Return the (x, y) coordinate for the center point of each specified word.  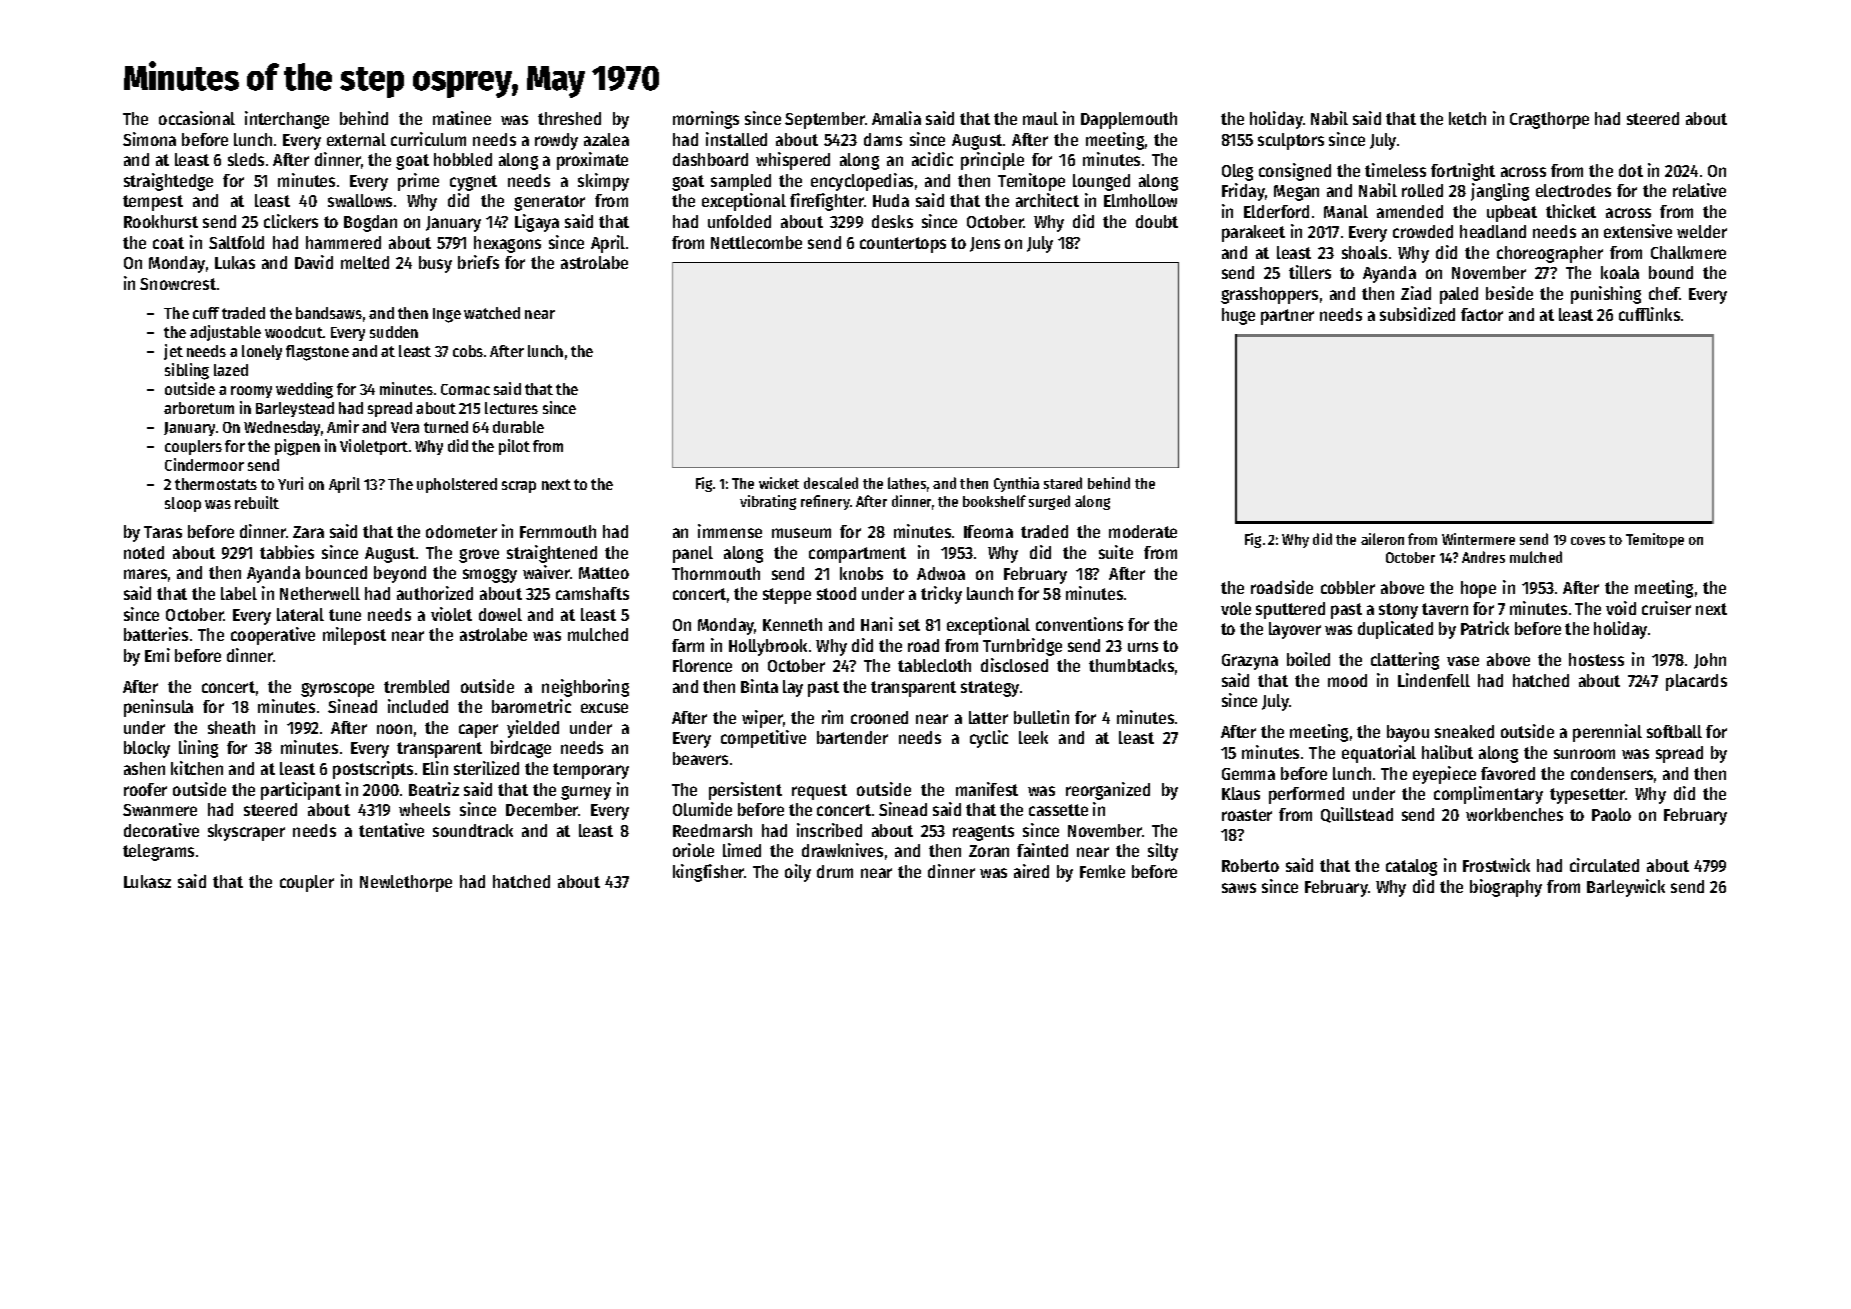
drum (835, 871)
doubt (1157, 221)
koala (1620, 272)
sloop (183, 504)
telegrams (158, 852)
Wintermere (1478, 539)
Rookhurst (161, 221)
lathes (907, 483)
